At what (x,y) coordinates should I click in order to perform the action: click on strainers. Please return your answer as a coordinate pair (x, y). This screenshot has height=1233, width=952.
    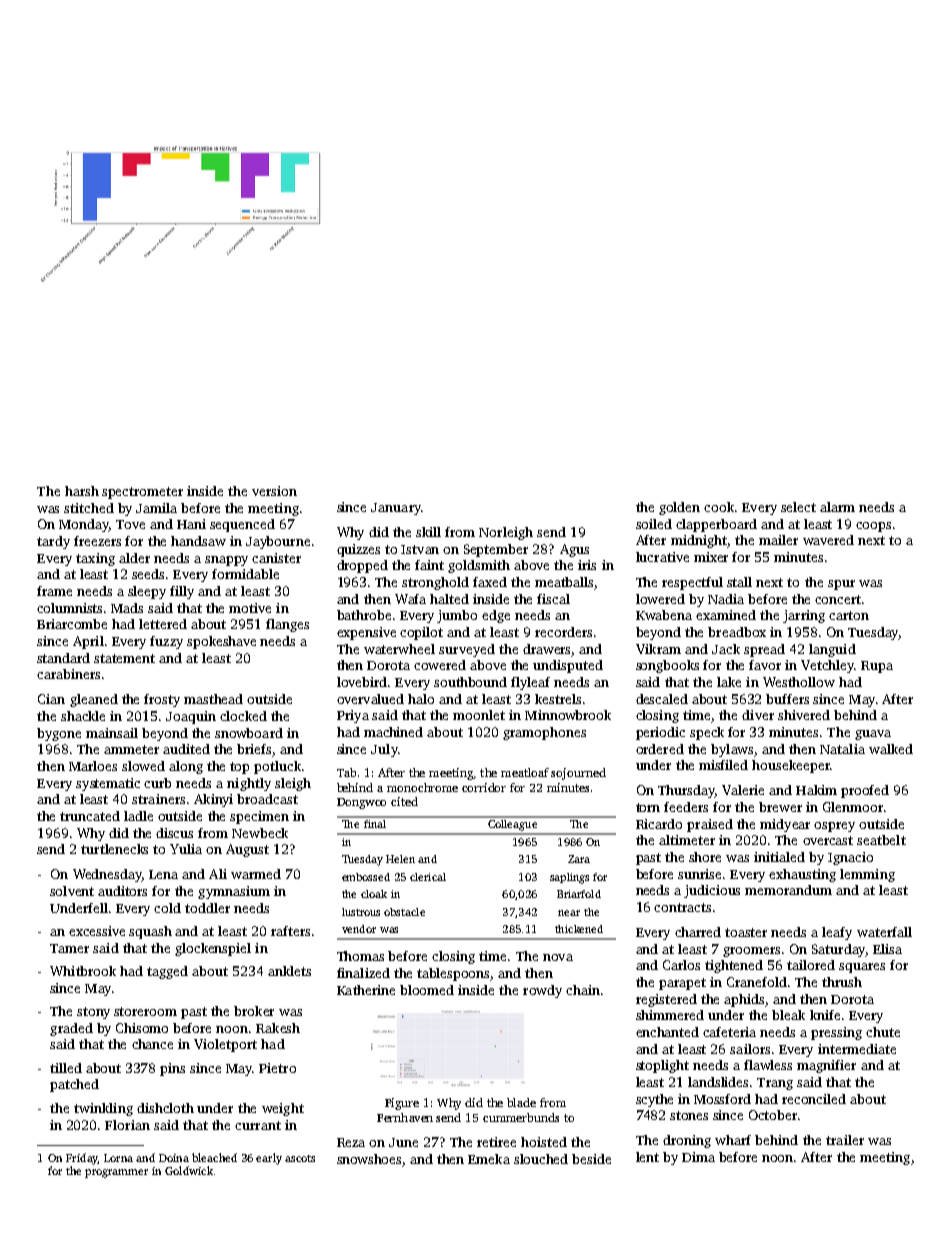
    Looking at the image, I should click on (158, 799).
